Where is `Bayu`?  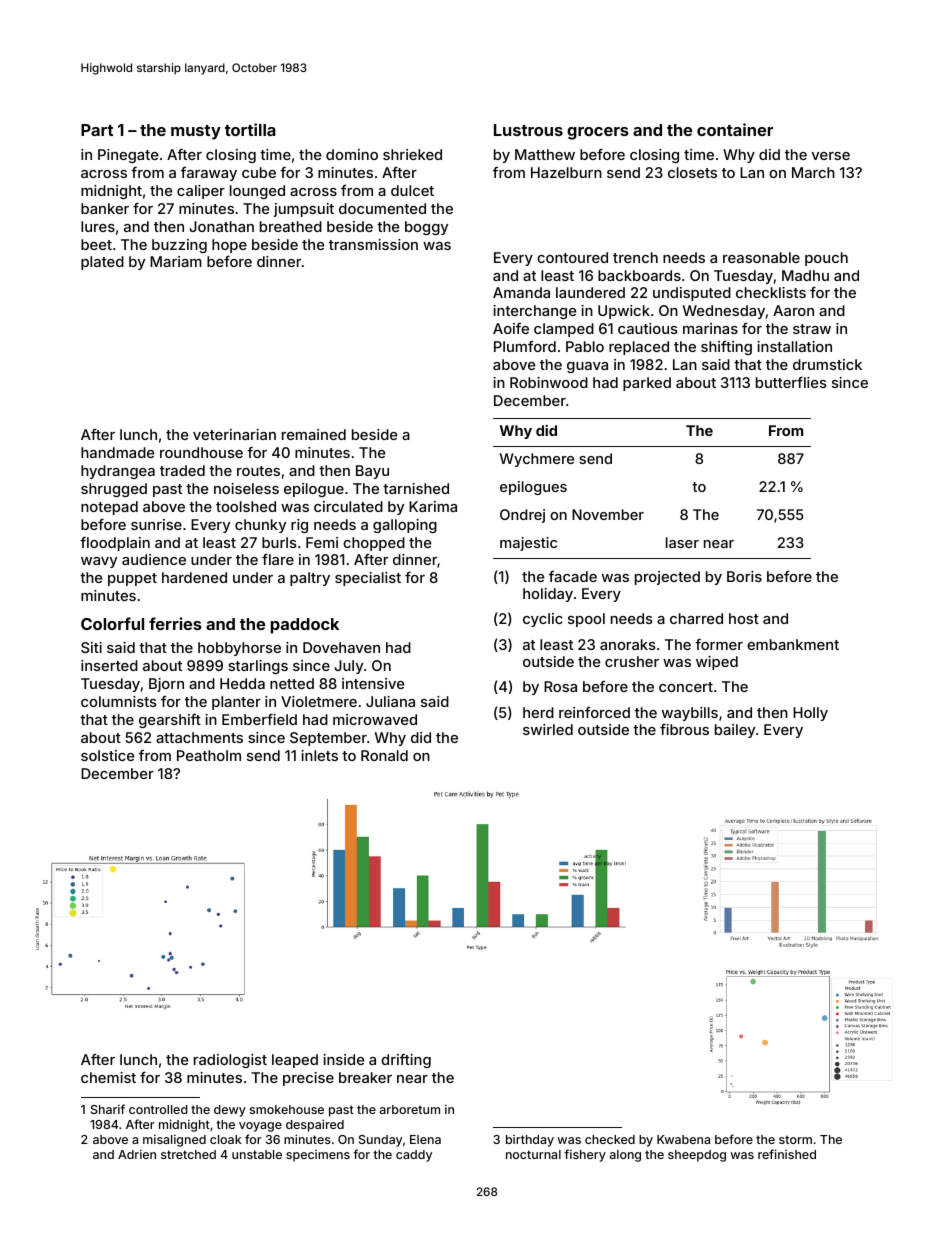
Bayu is located at coordinates (372, 472).
